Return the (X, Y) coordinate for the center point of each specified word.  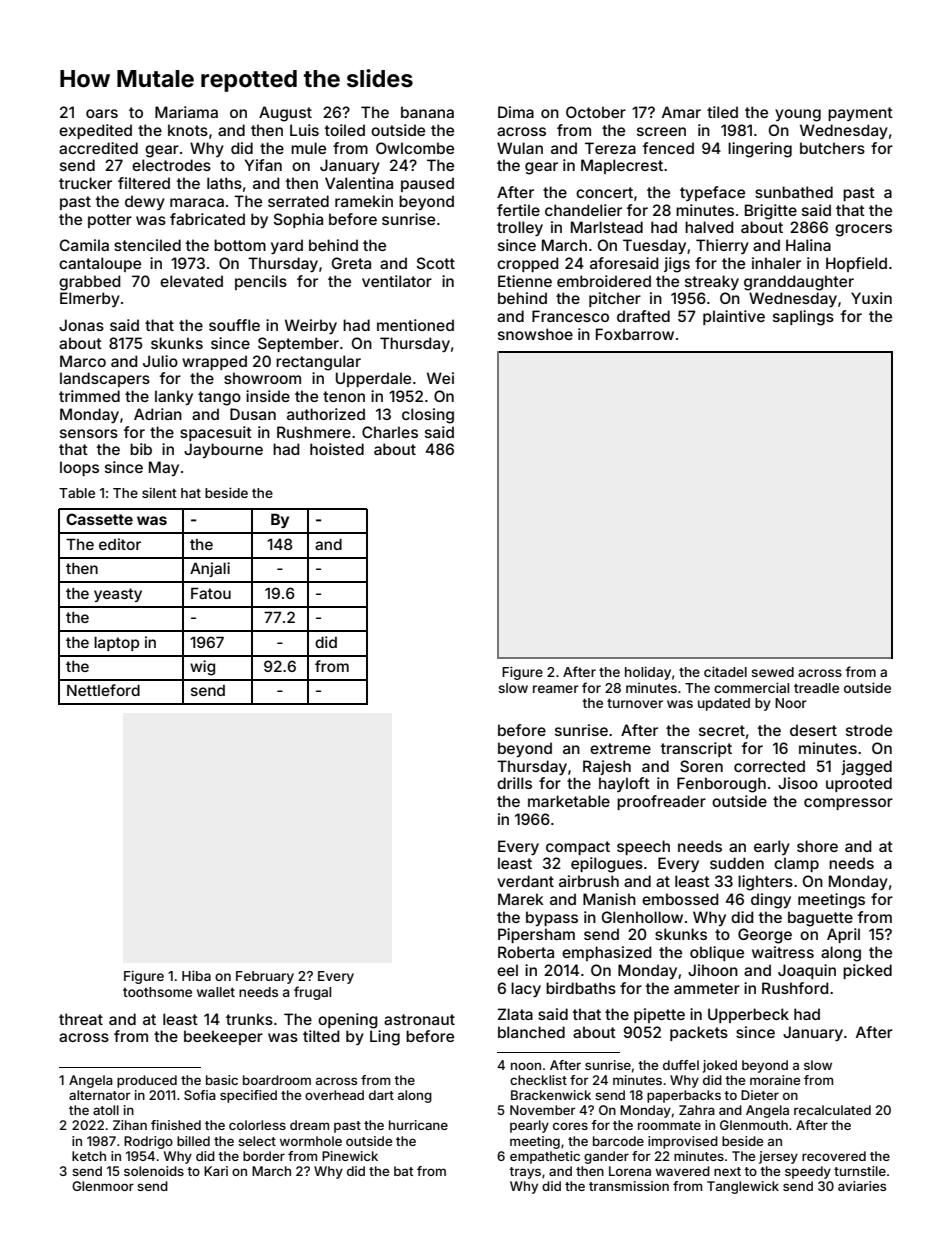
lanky (174, 397)
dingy (771, 901)
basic (222, 1080)
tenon (344, 396)
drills (514, 783)
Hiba (196, 975)
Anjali (210, 569)
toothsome (157, 992)
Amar (681, 112)
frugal (312, 993)
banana (427, 112)
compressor (848, 804)
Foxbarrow (635, 334)
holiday (648, 673)
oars (102, 113)
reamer (556, 689)
